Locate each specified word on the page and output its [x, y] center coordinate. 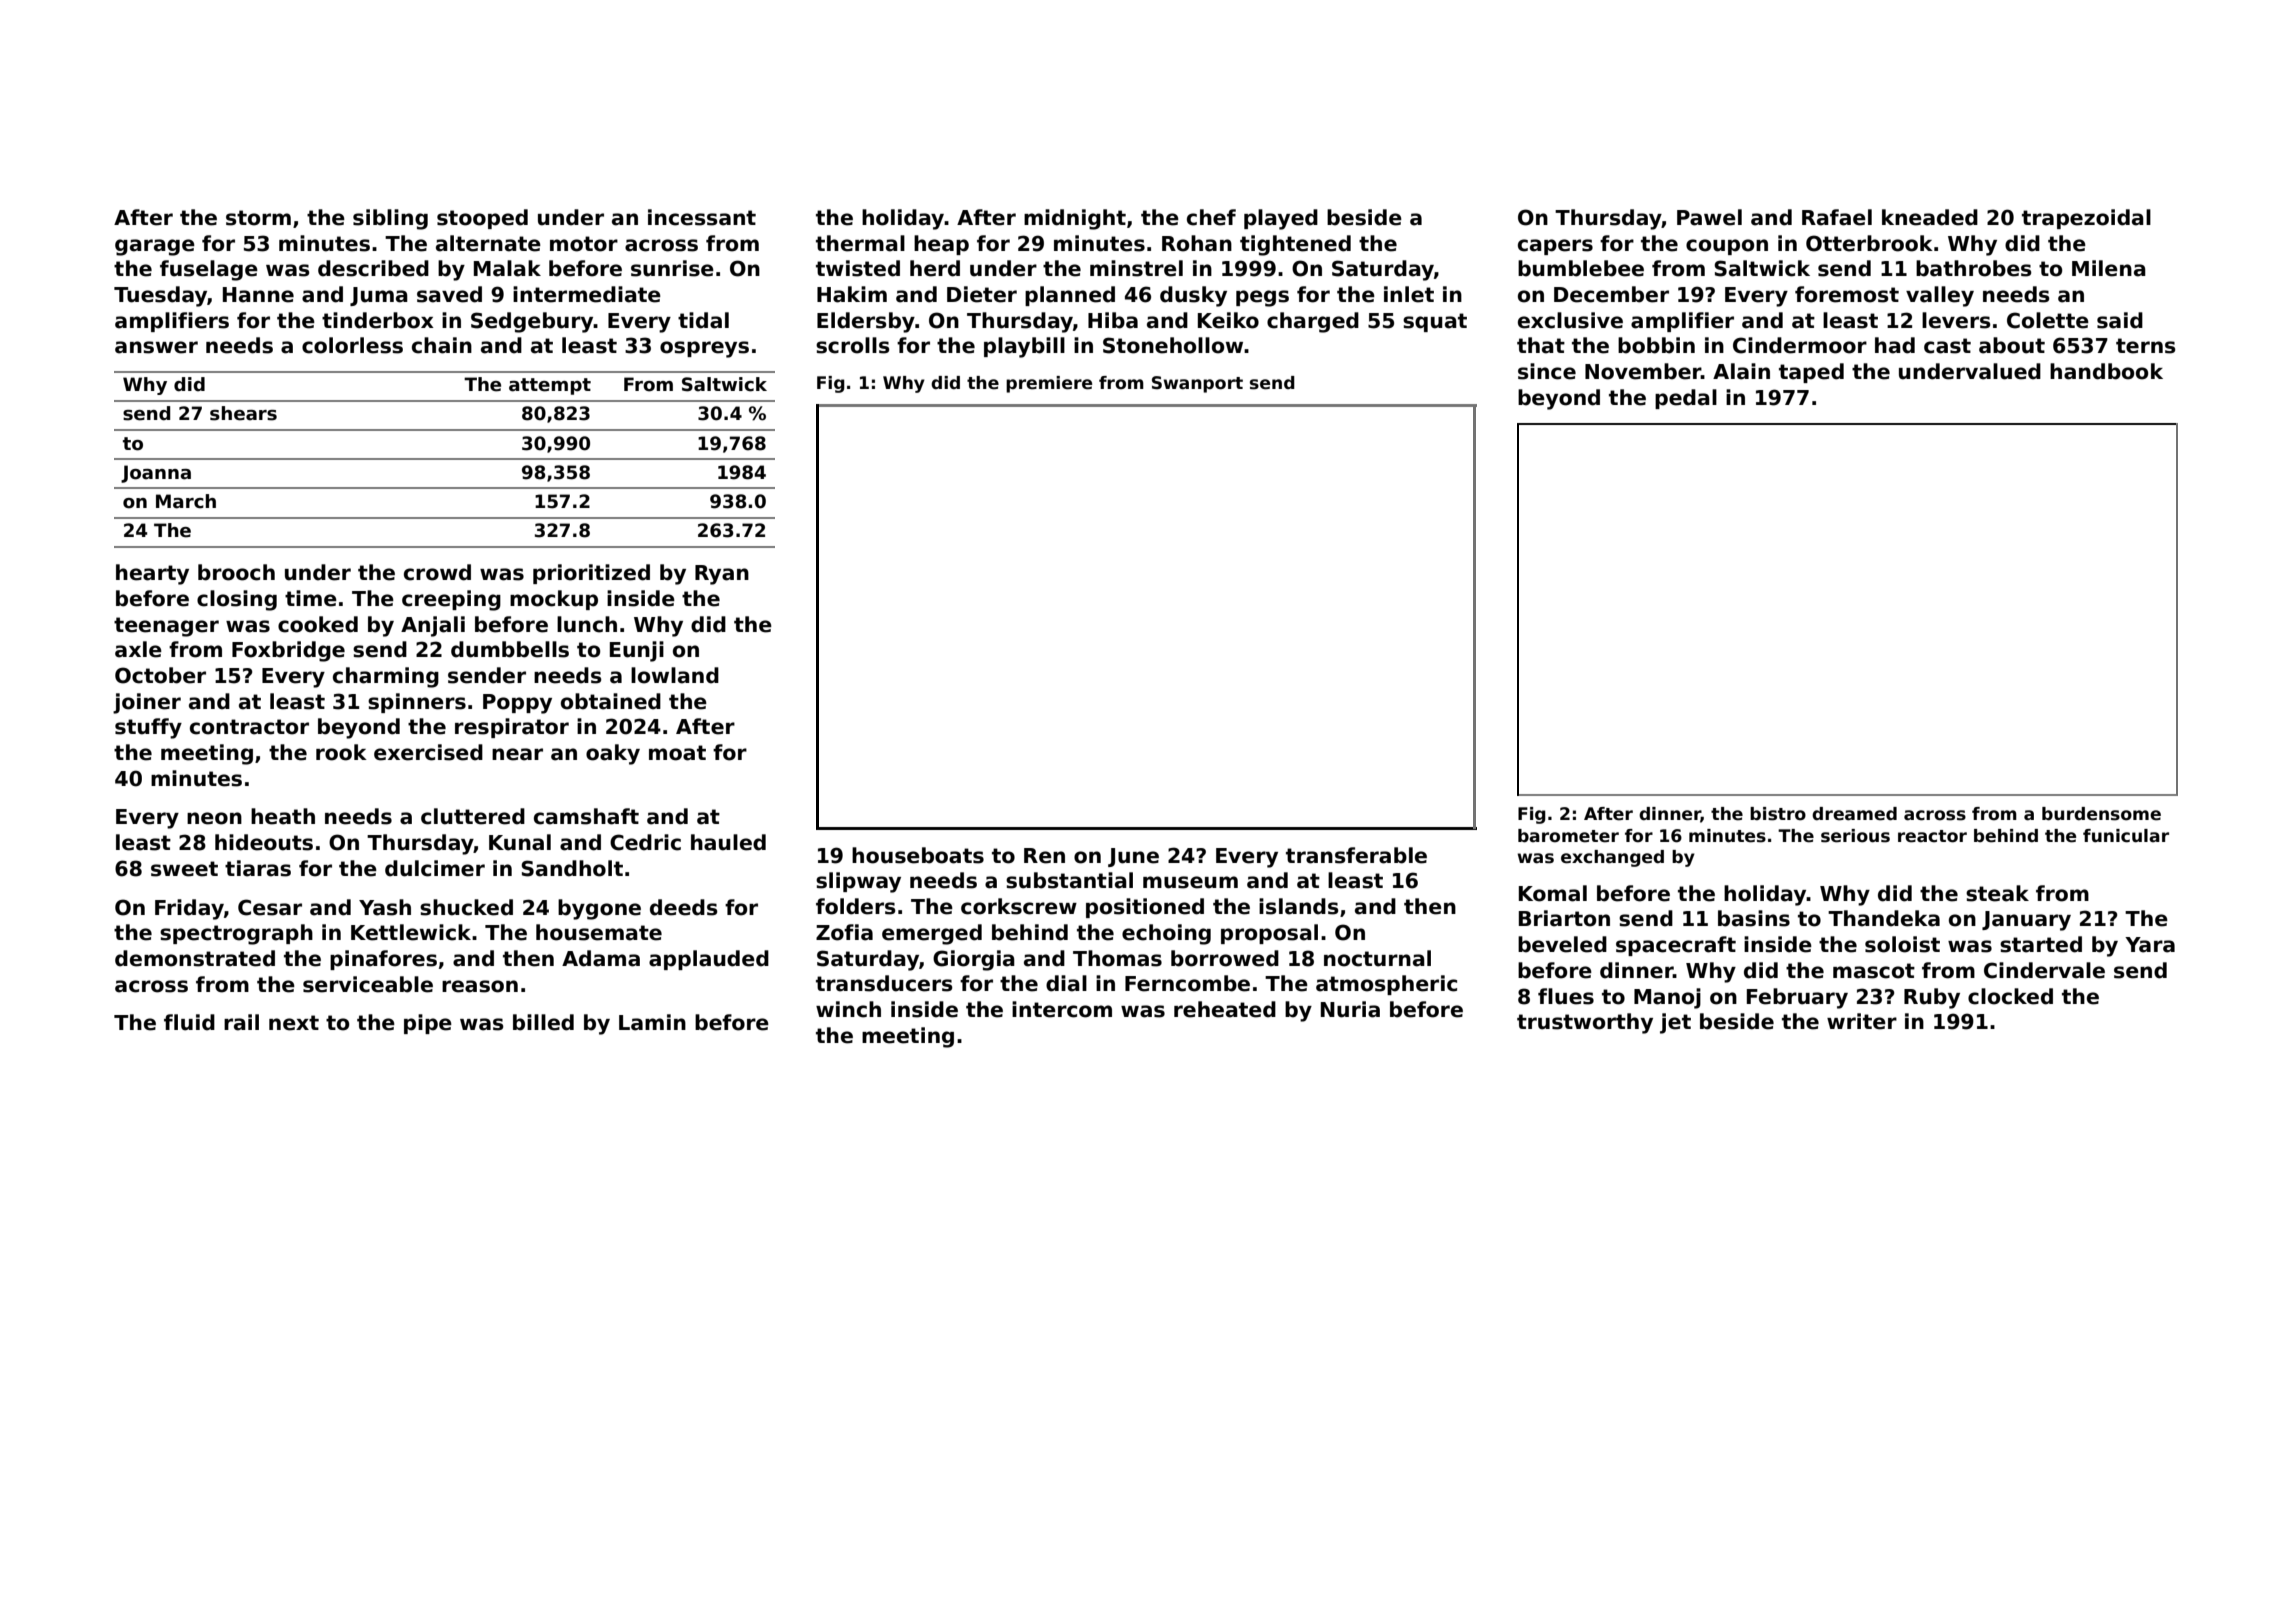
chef [1211, 217]
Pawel [1709, 217]
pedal [1686, 399]
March [186, 501]
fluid [189, 1022]
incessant [702, 217]
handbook [2106, 371]
